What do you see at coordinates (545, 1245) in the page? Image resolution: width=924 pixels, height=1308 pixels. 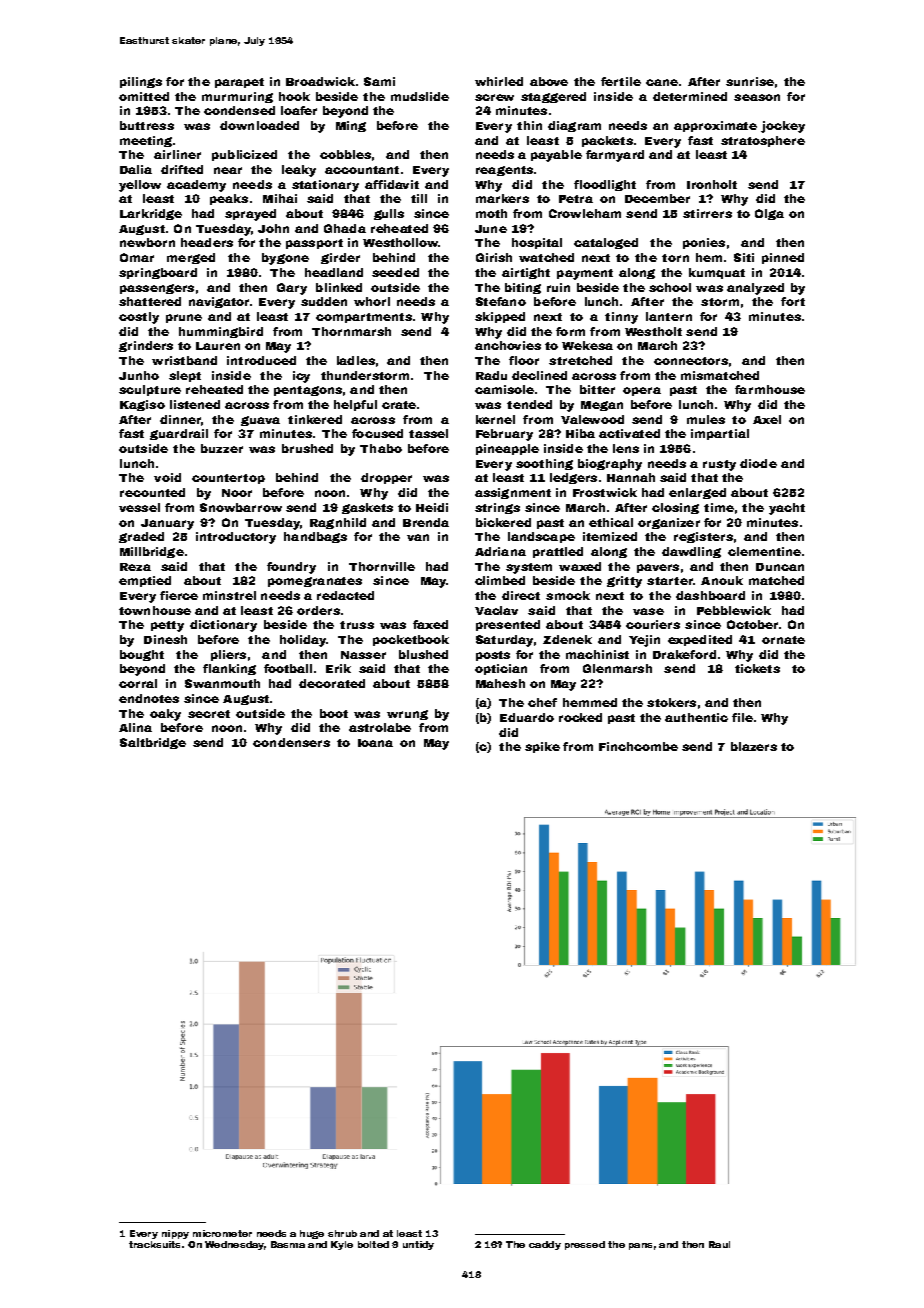 I see `caddy` at bounding box center [545, 1245].
